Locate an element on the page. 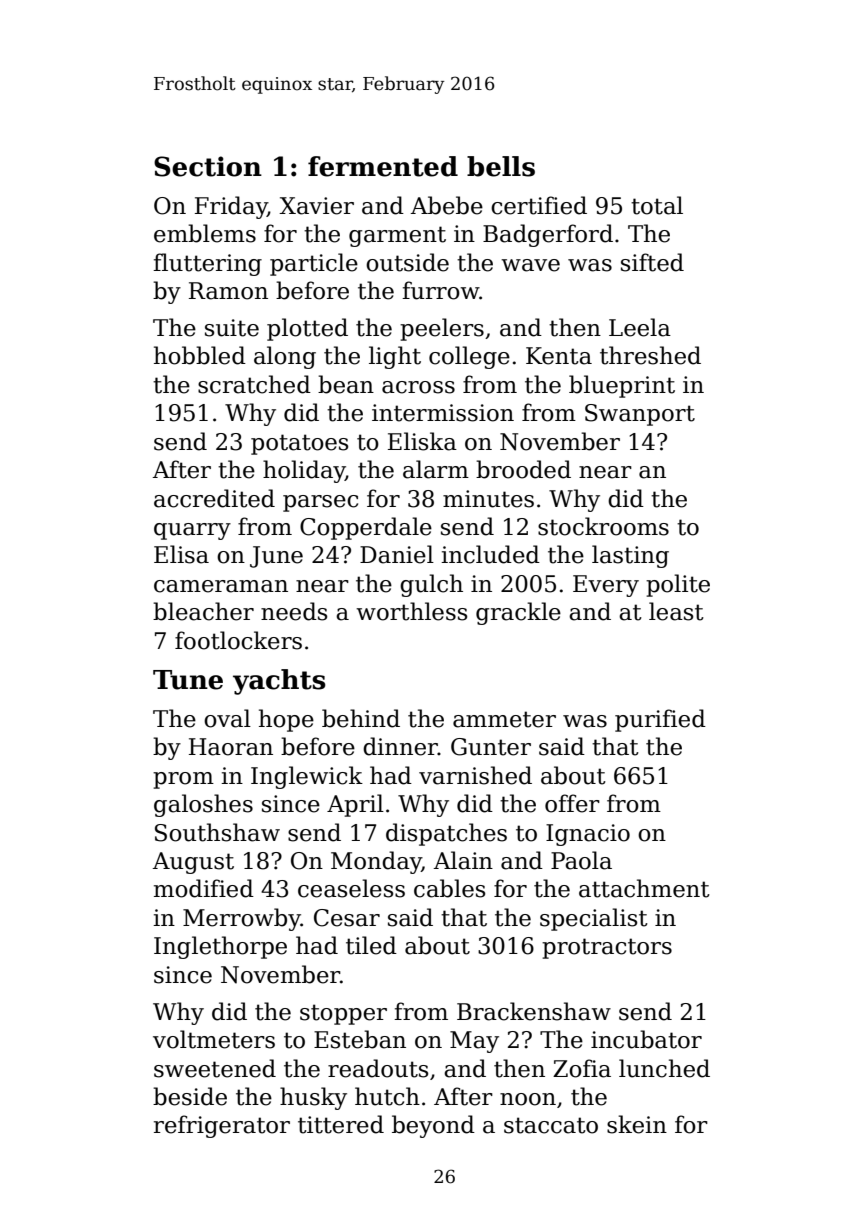 Image resolution: width=867 pixels, height=1231 pixels. scratched is located at coordinates (254, 384).
